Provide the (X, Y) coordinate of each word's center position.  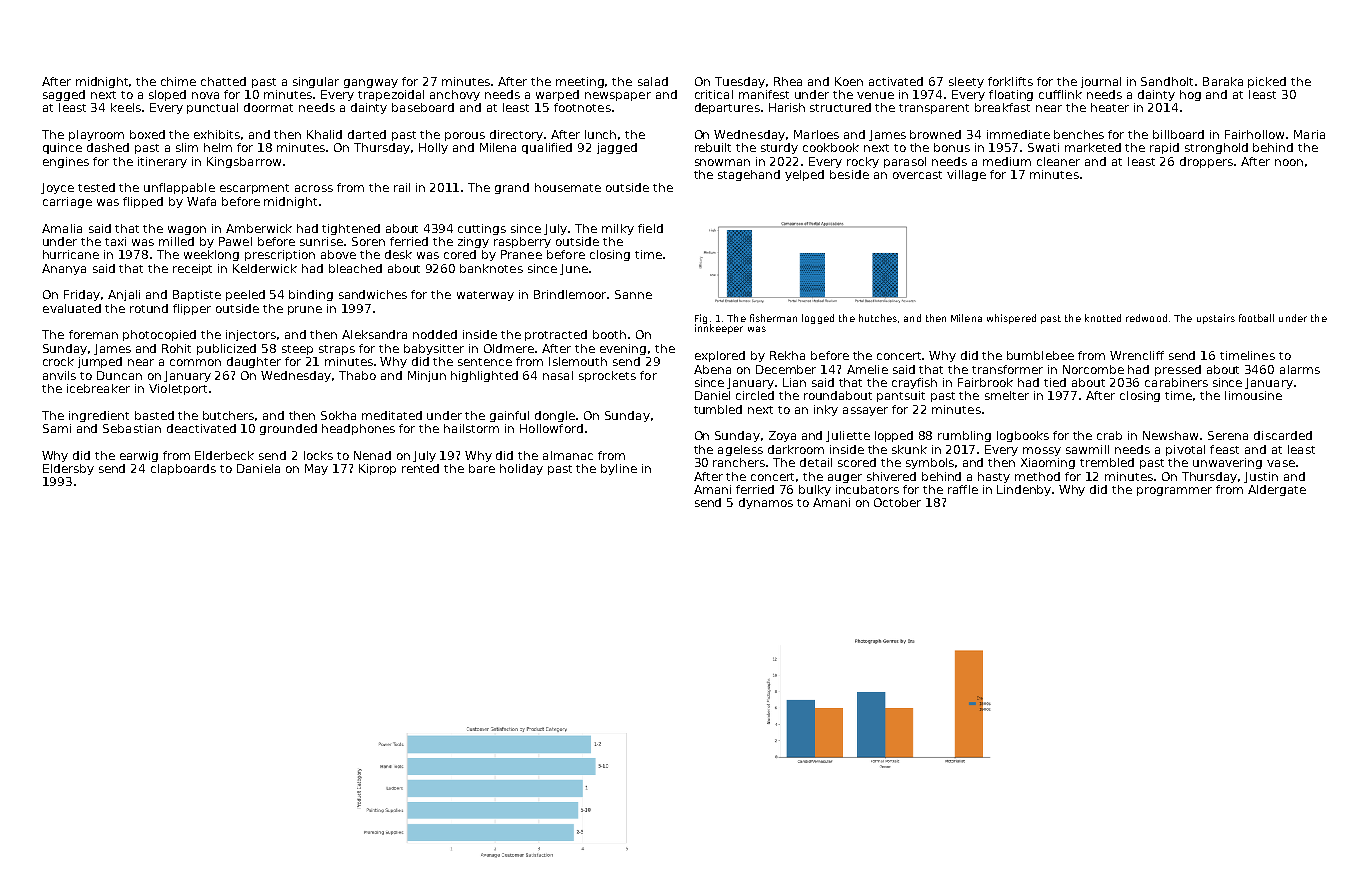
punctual (212, 108)
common (195, 362)
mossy (1042, 451)
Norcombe (1093, 369)
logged (818, 319)
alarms (1300, 369)
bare (482, 468)
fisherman (773, 318)
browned (935, 134)
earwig (139, 456)
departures (727, 108)
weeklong (211, 255)
